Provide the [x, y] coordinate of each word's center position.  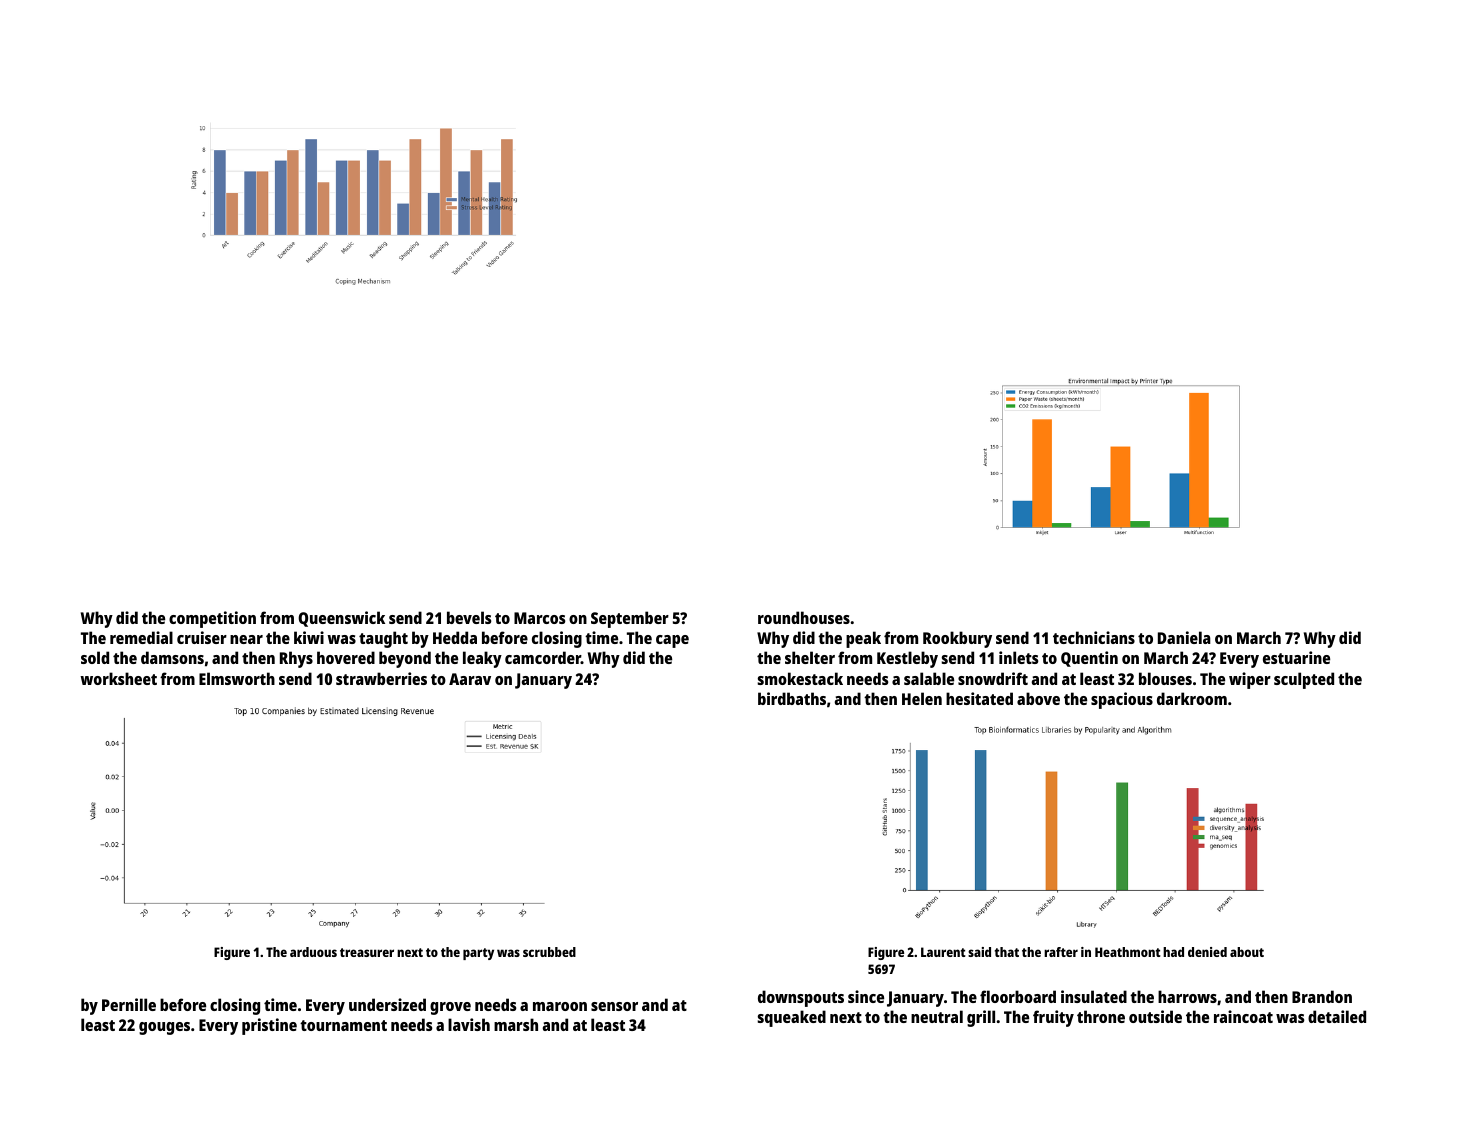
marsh [516, 1024]
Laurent [943, 952]
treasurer [367, 952]
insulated [1094, 996]
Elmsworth [237, 678]
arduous [313, 952]
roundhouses [804, 617]
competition [212, 619]
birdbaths [792, 698]
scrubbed [549, 952]
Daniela [1184, 637]
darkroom [1192, 698]
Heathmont [1128, 952]
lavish [469, 1024]
